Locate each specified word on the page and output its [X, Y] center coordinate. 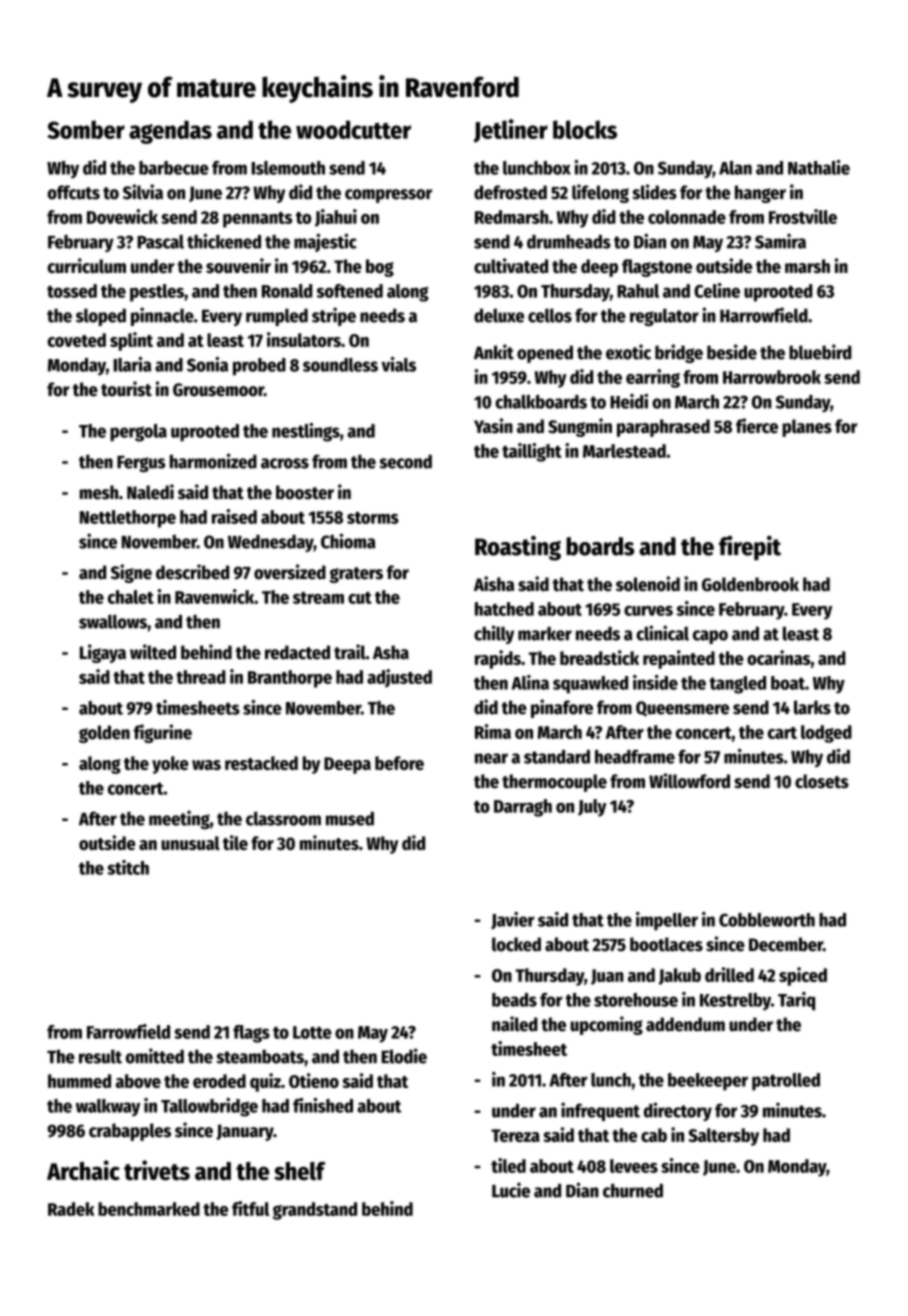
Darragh [523, 808]
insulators [304, 339]
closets [822, 781]
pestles [157, 293]
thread [201, 677]
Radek [71, 1209]
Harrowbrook [772, 377]
